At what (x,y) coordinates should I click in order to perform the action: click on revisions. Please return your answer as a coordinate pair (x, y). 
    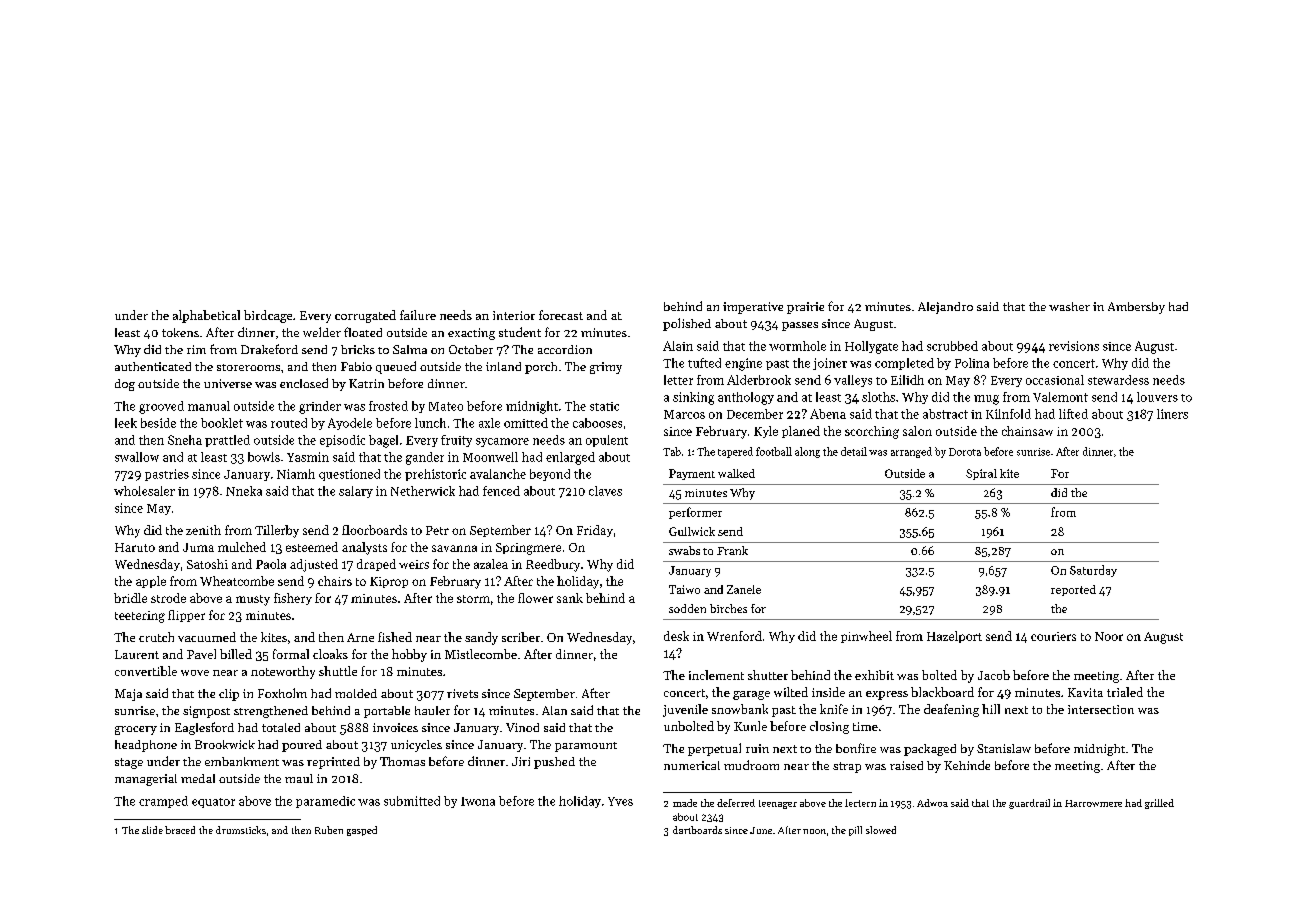
    Looking at the image, I should click on (1074, 346).
